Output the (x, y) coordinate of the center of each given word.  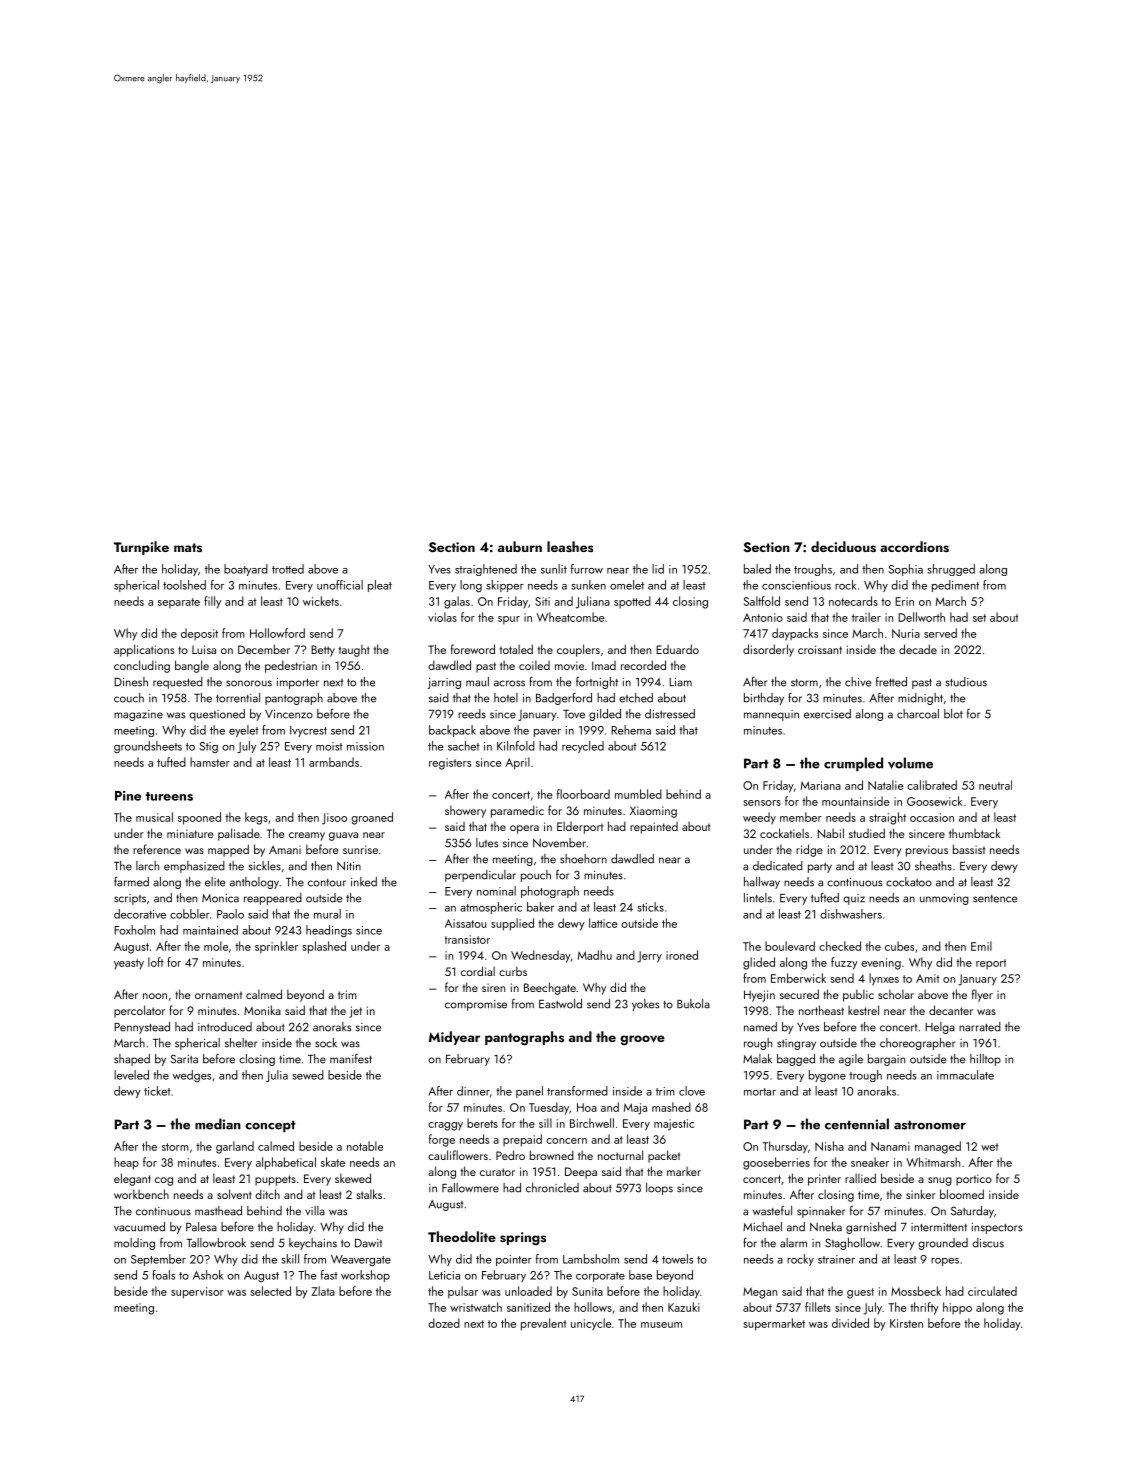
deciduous (843, 547)
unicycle (591, 1324)
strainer (836, 1259)
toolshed (184, 585)
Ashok (208, 1275)
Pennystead (142, 1028)
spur (509, 620)
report (991, 964)
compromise (476, 1005)
